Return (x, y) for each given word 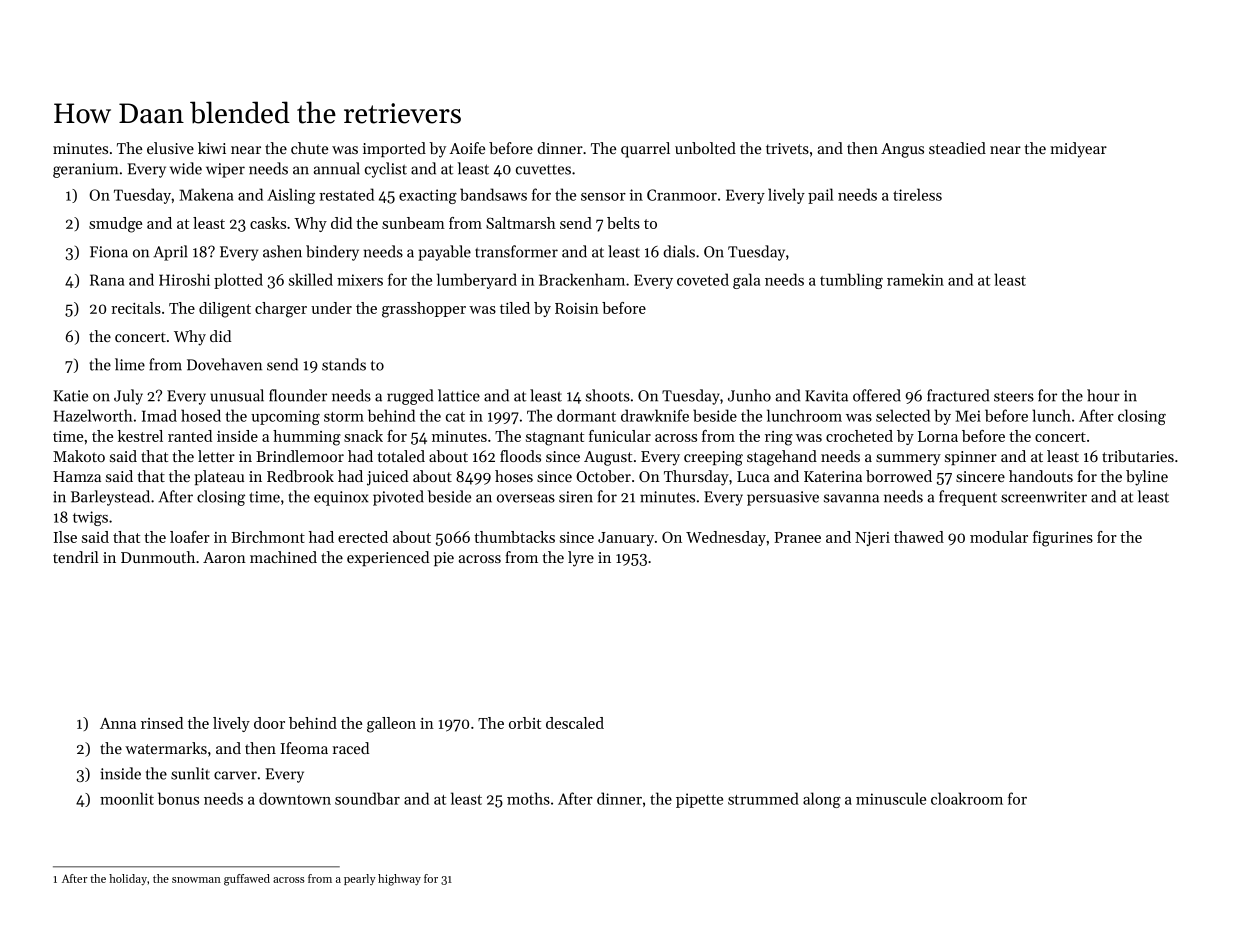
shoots (608, 395)
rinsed (162, 723)
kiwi (212, 148)
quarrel (645, 150)
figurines (1063, 539)
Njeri (872, 539)
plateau (219, 477)
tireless (917, 194)
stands (344, 364)
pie (444, 559)
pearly (360, 879)
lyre (581, 559)
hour (1103, 395)
